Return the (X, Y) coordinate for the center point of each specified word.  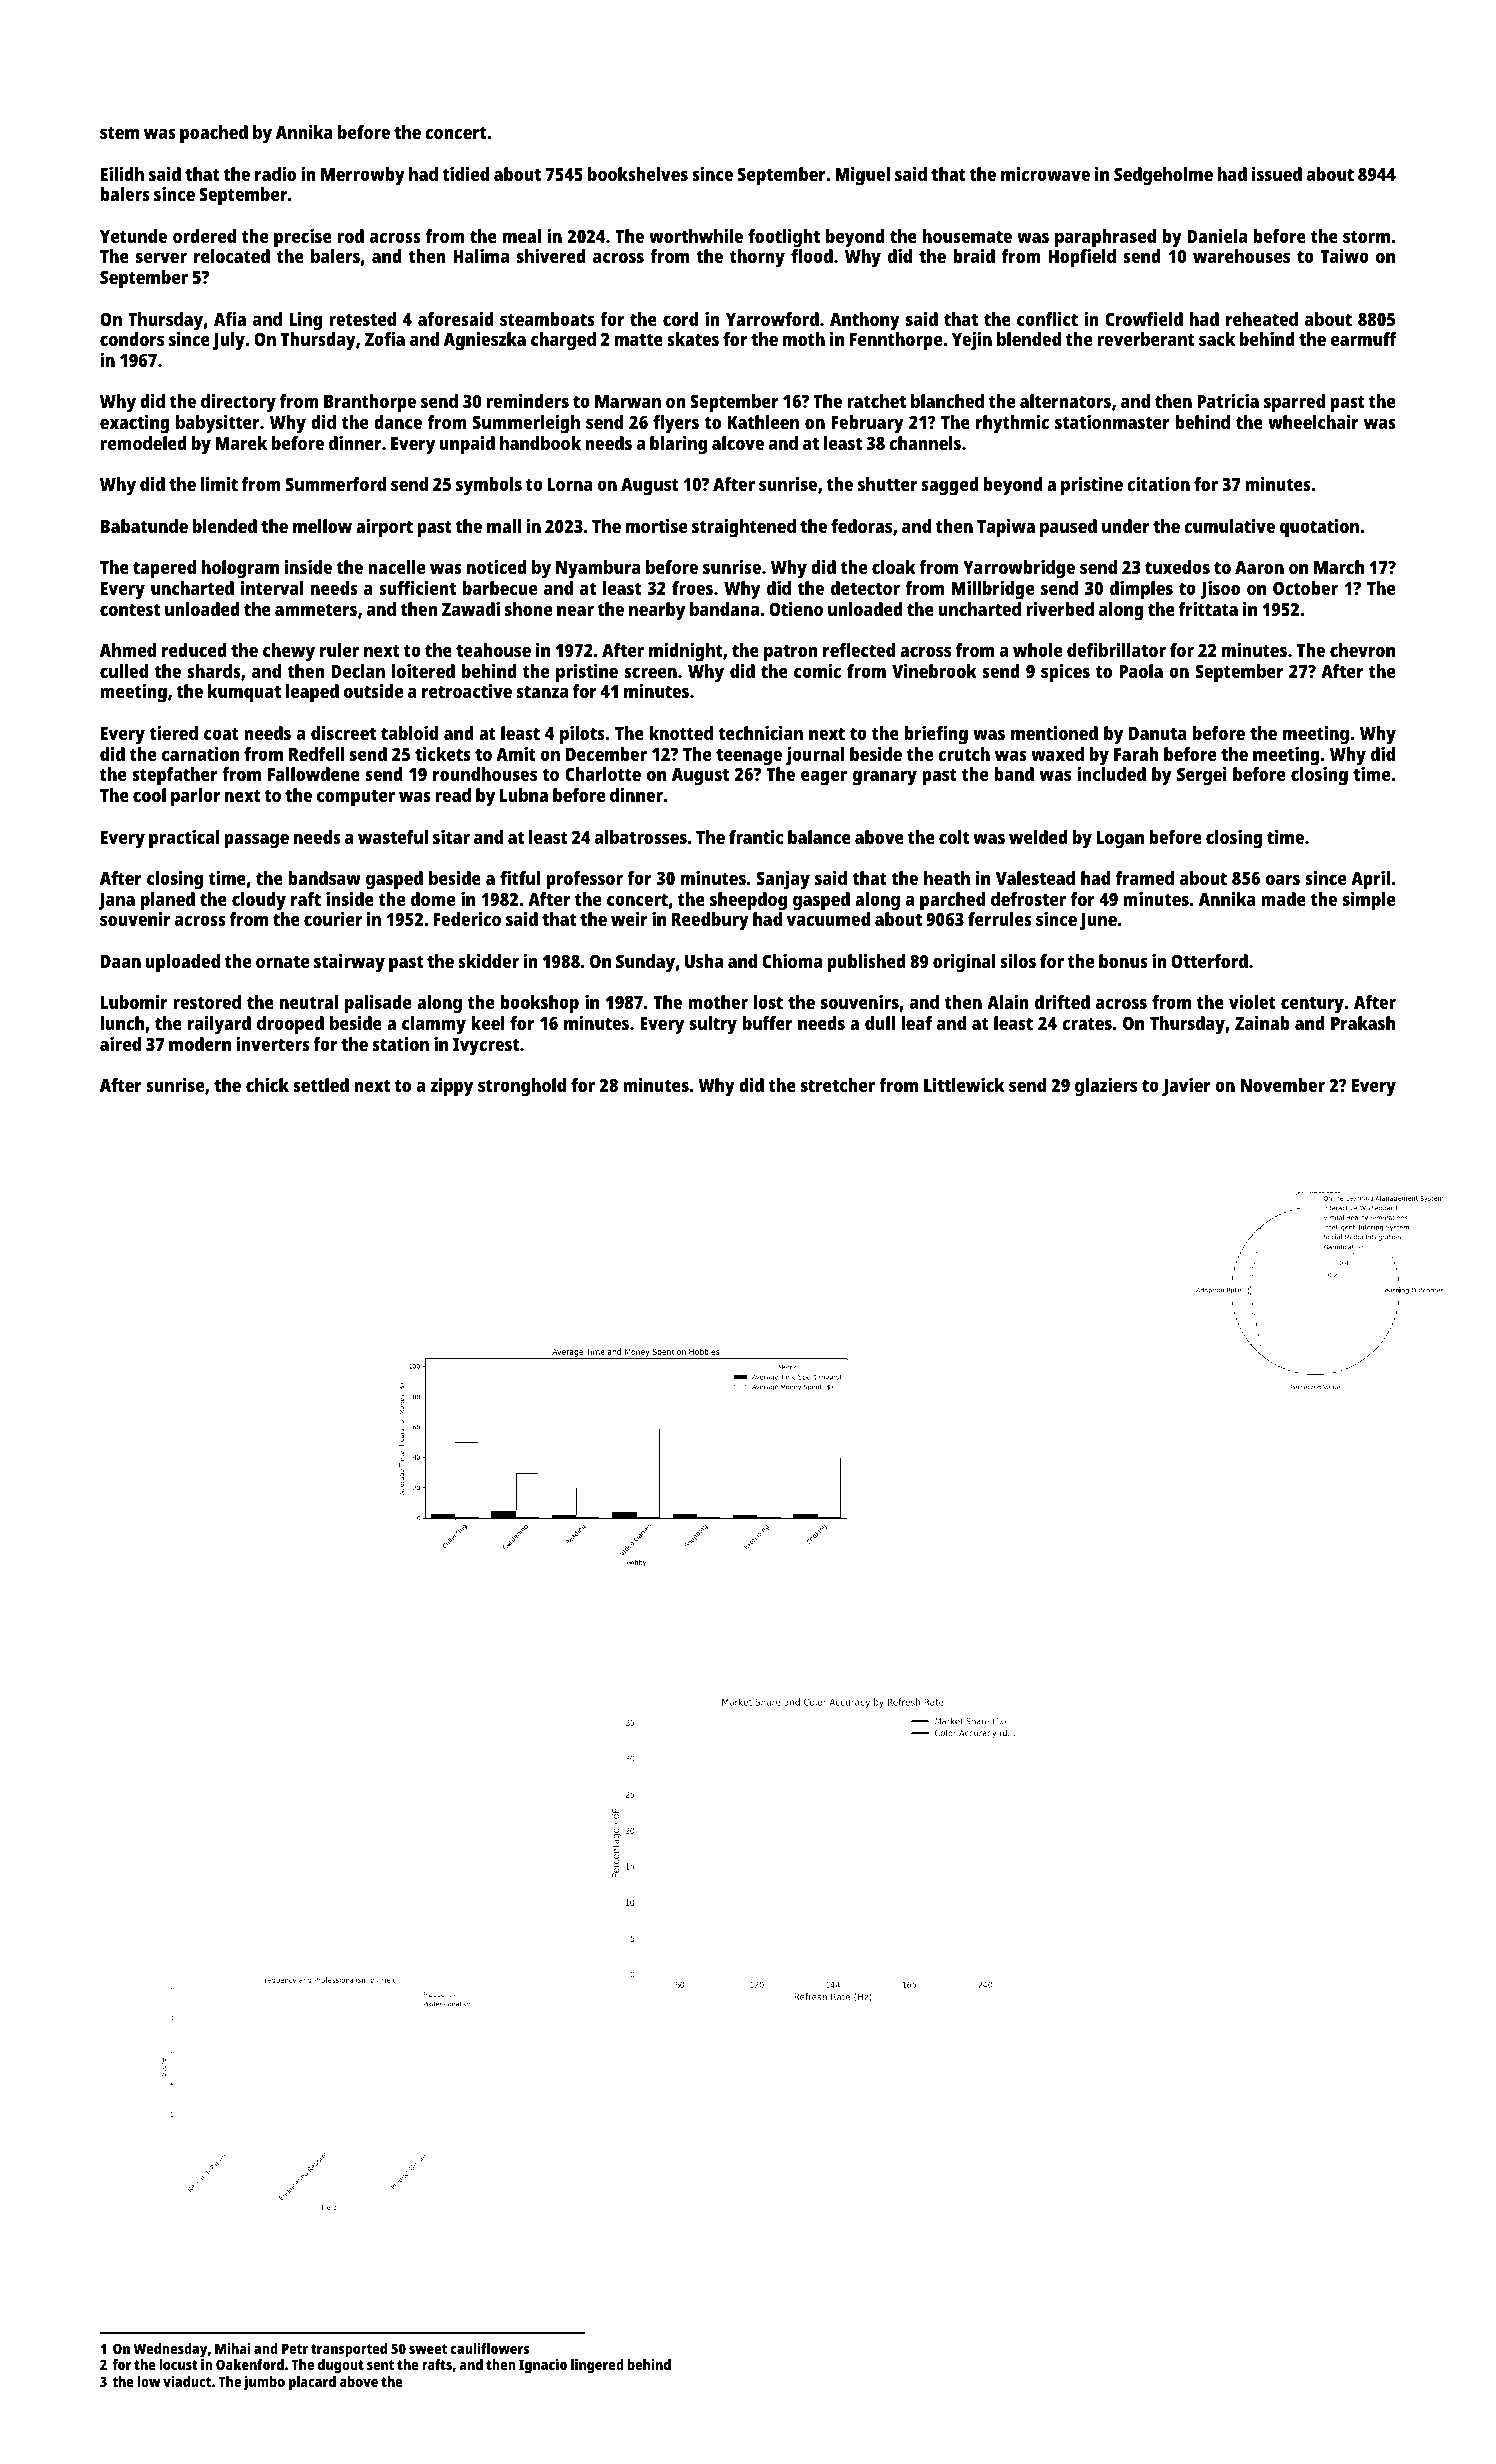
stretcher (838, 1085)
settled (321, 1085)
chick (267, 1085)
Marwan (628, 401)
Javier (1186, 1087)
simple (1369, 901)
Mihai (233, 2348)
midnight (686, 652)
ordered (204, 236)
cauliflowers (490, 2348)
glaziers (1106, 1087)
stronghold (522, 1087)
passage (256, 841)
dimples (1141, 590)
